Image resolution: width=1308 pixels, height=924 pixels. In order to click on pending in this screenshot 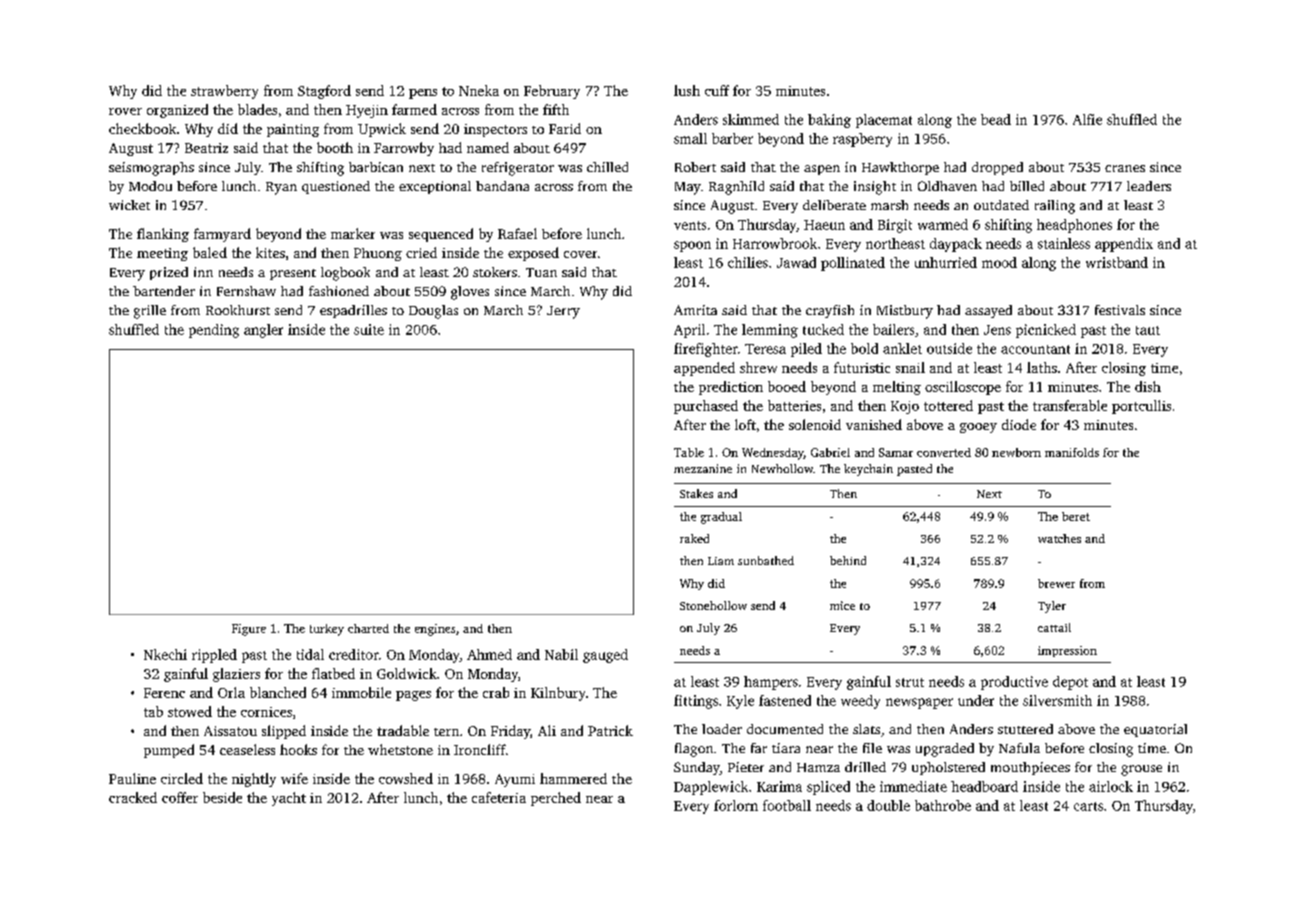, I will do `click(214, 331)`.
